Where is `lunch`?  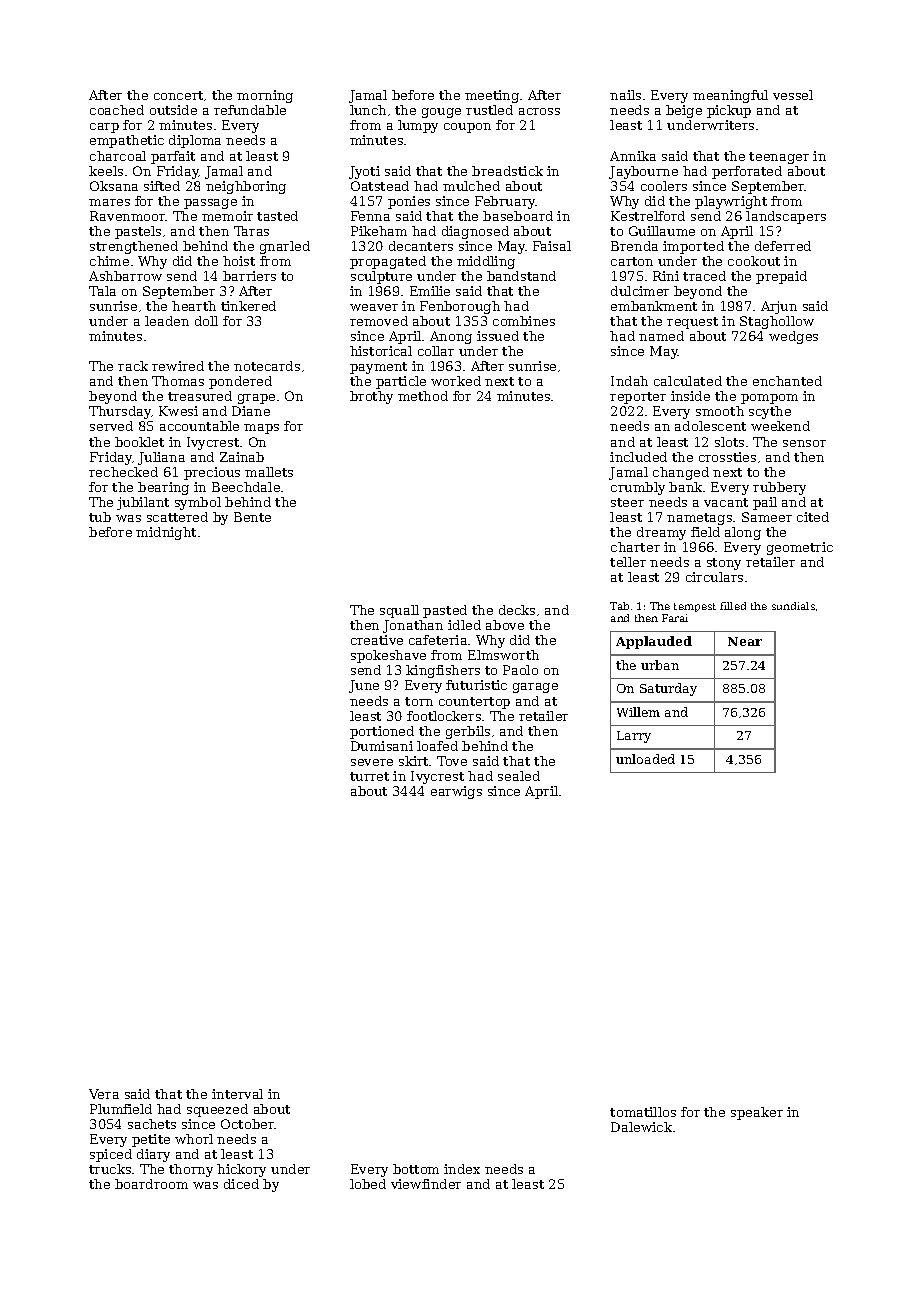 lunch is located at coordinates (368, 110).
